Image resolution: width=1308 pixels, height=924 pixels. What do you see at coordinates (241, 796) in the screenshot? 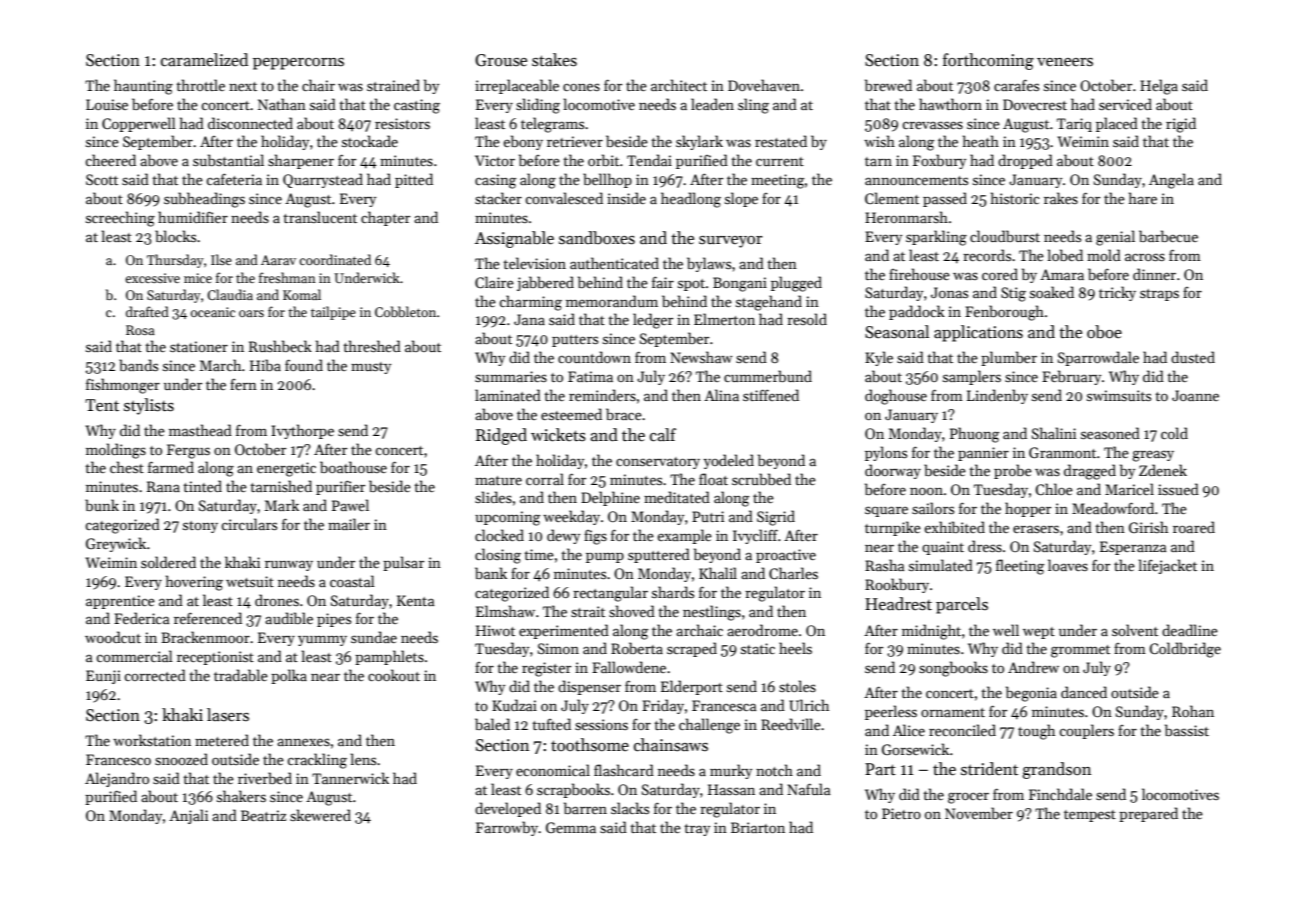
I see `shakers` at bounding box center [241, 796].
